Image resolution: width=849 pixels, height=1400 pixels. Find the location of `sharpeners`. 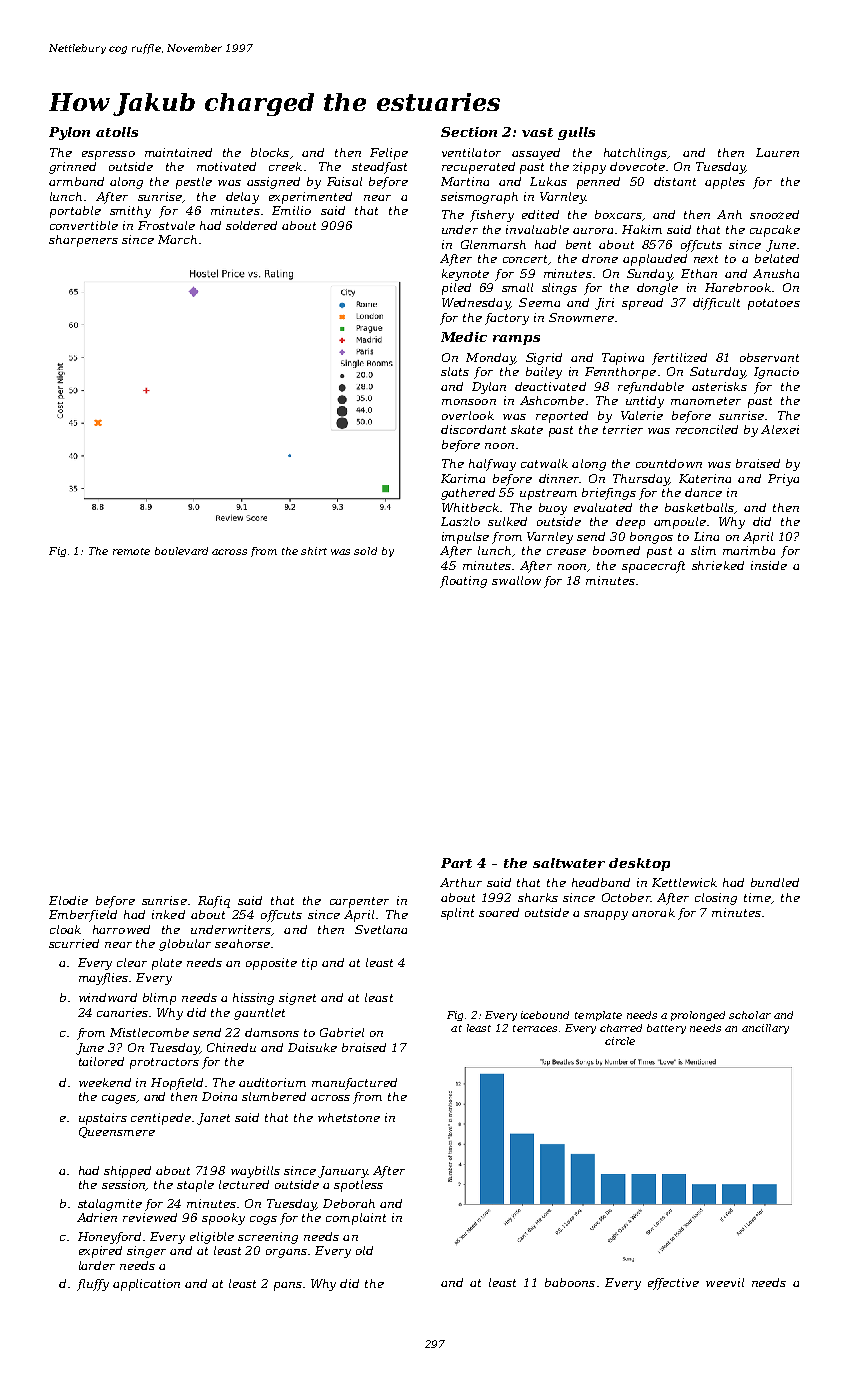

sharpeners is located at coordinates (83, 241).
